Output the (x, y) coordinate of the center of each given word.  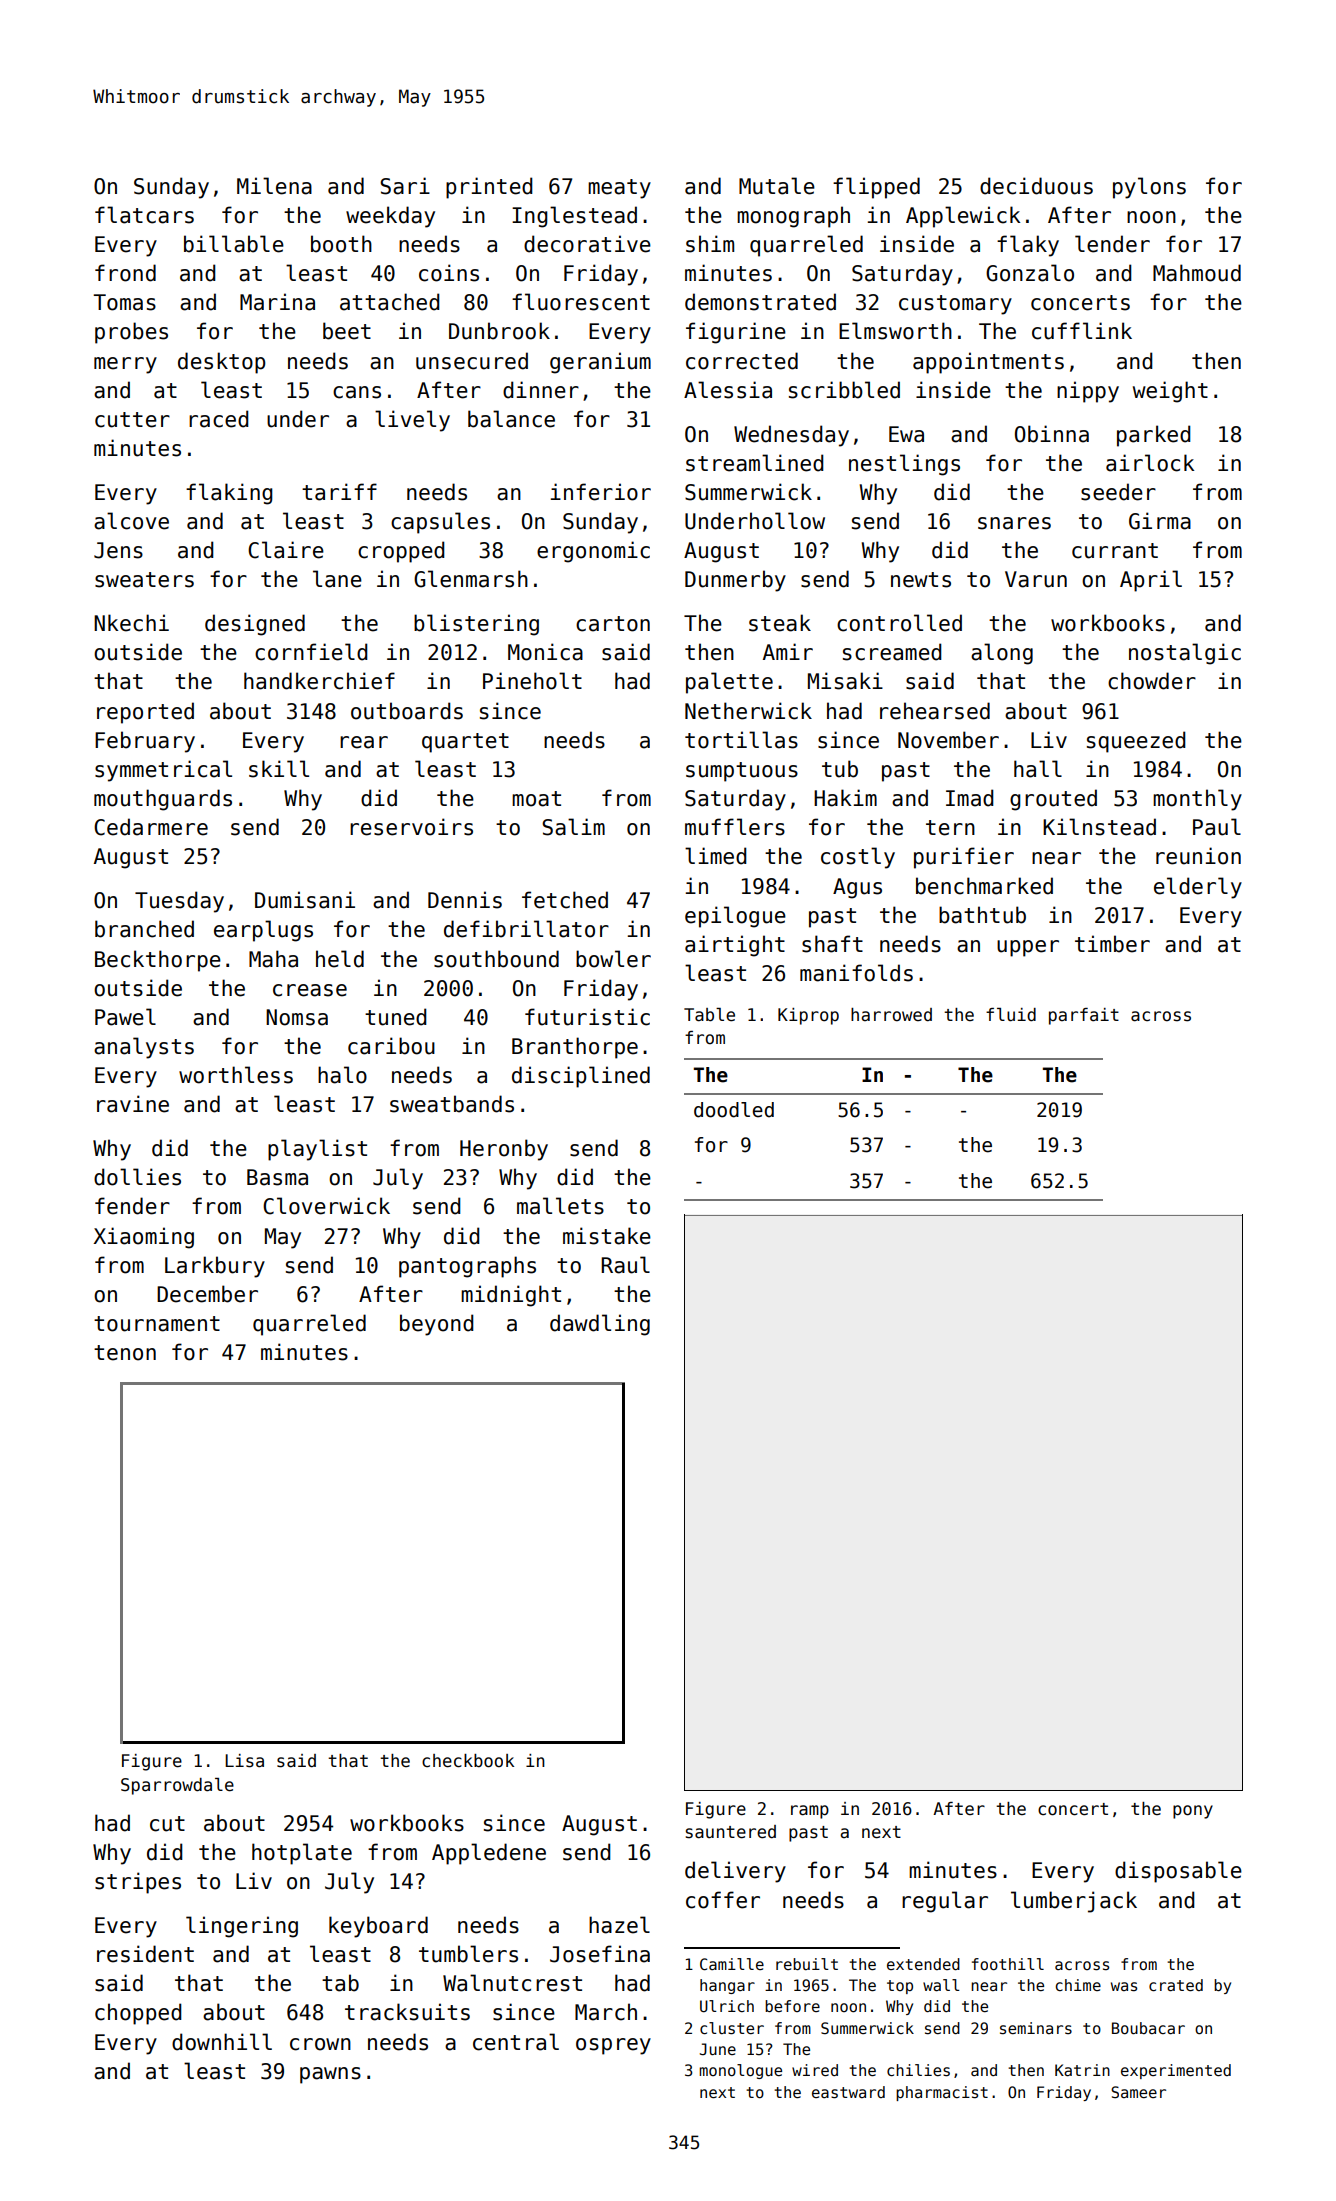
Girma (1160, 521)
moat (536, 799)
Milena (274, 186)
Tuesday (179, 902)
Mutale (777, 186)
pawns (330, 2075)
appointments (988, 363)
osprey (613, 2046)
